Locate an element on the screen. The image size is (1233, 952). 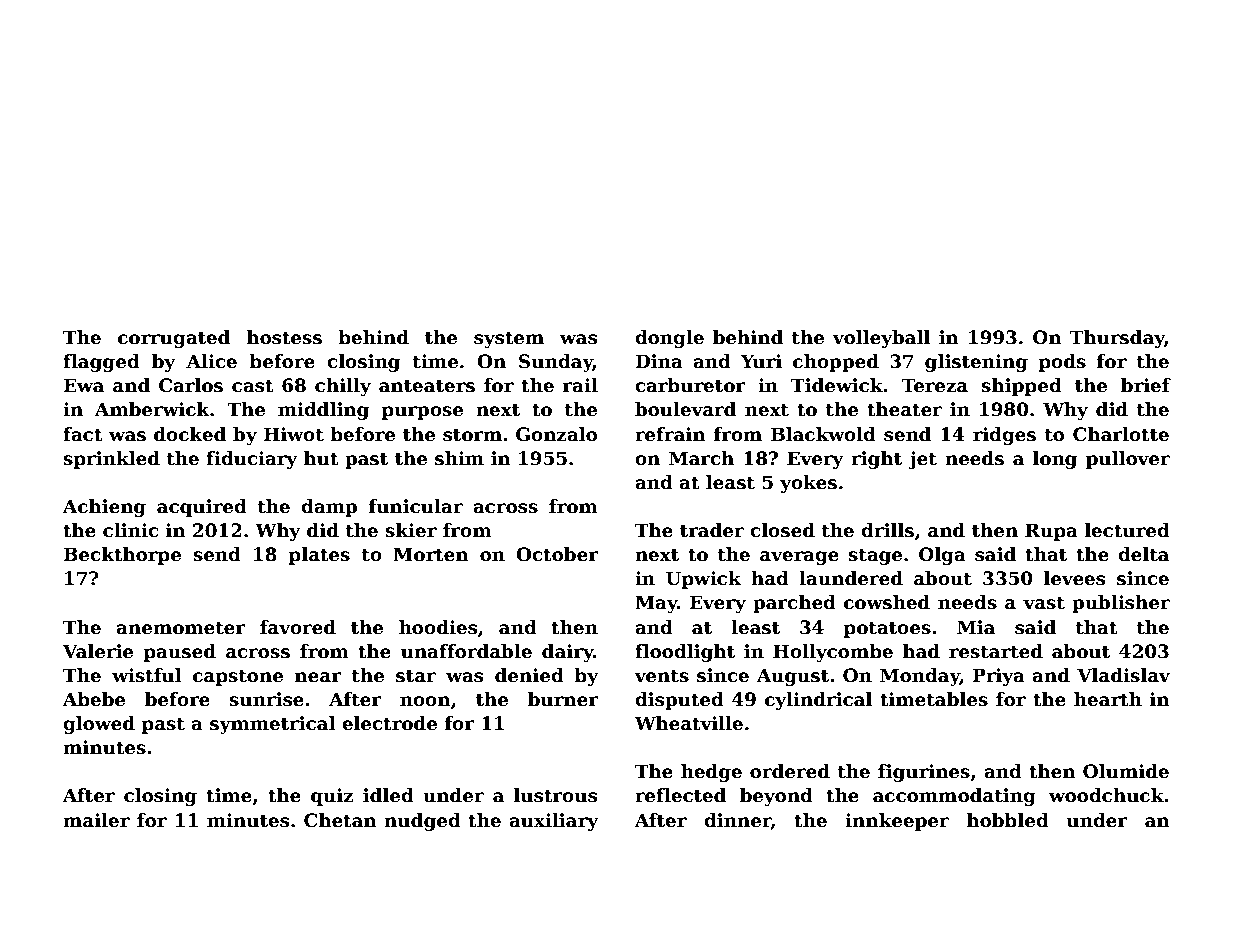
fiduciary is located at coordinates (252, 460).
